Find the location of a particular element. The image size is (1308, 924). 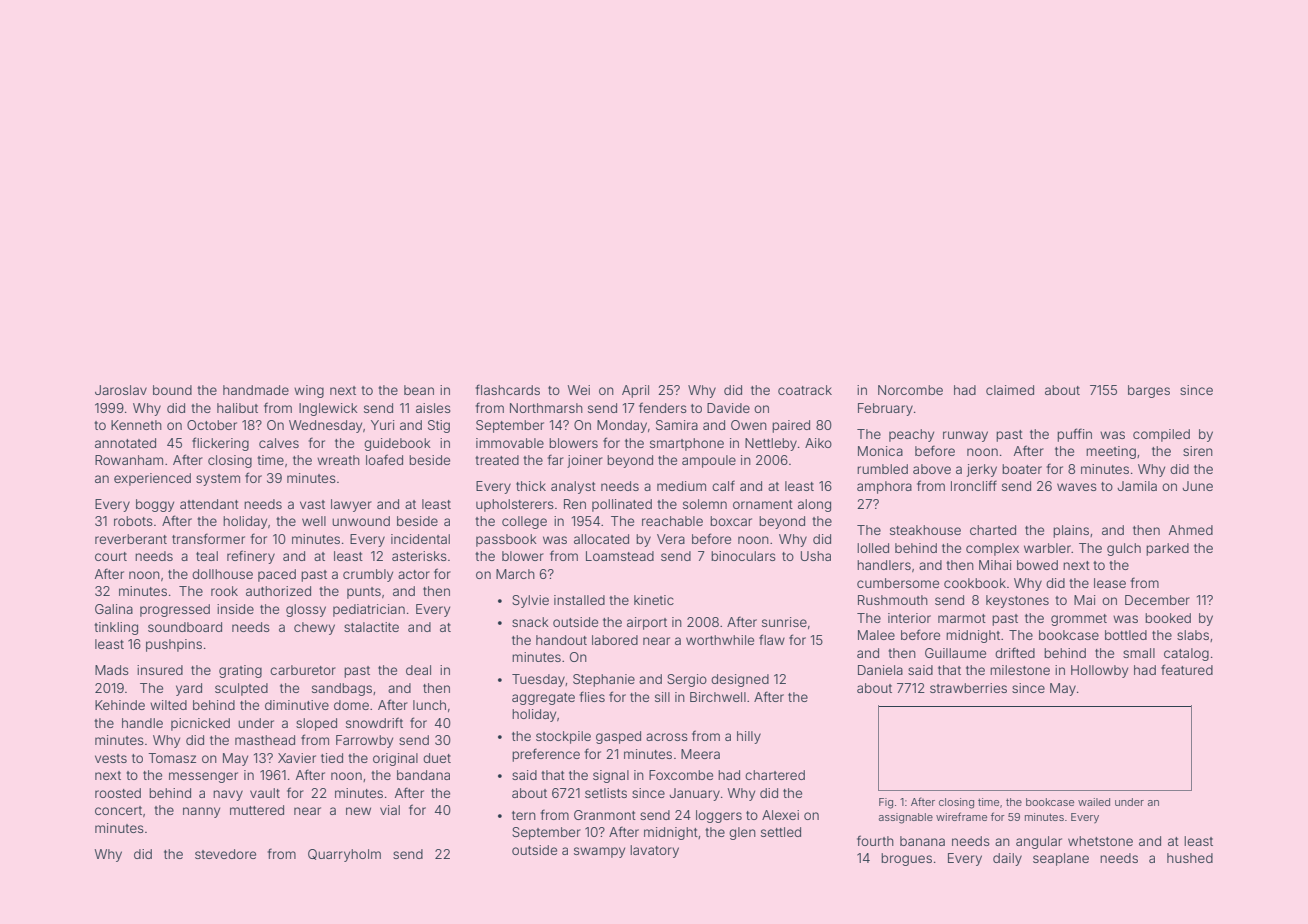

stevedore is located at coordinates (225, 854).
